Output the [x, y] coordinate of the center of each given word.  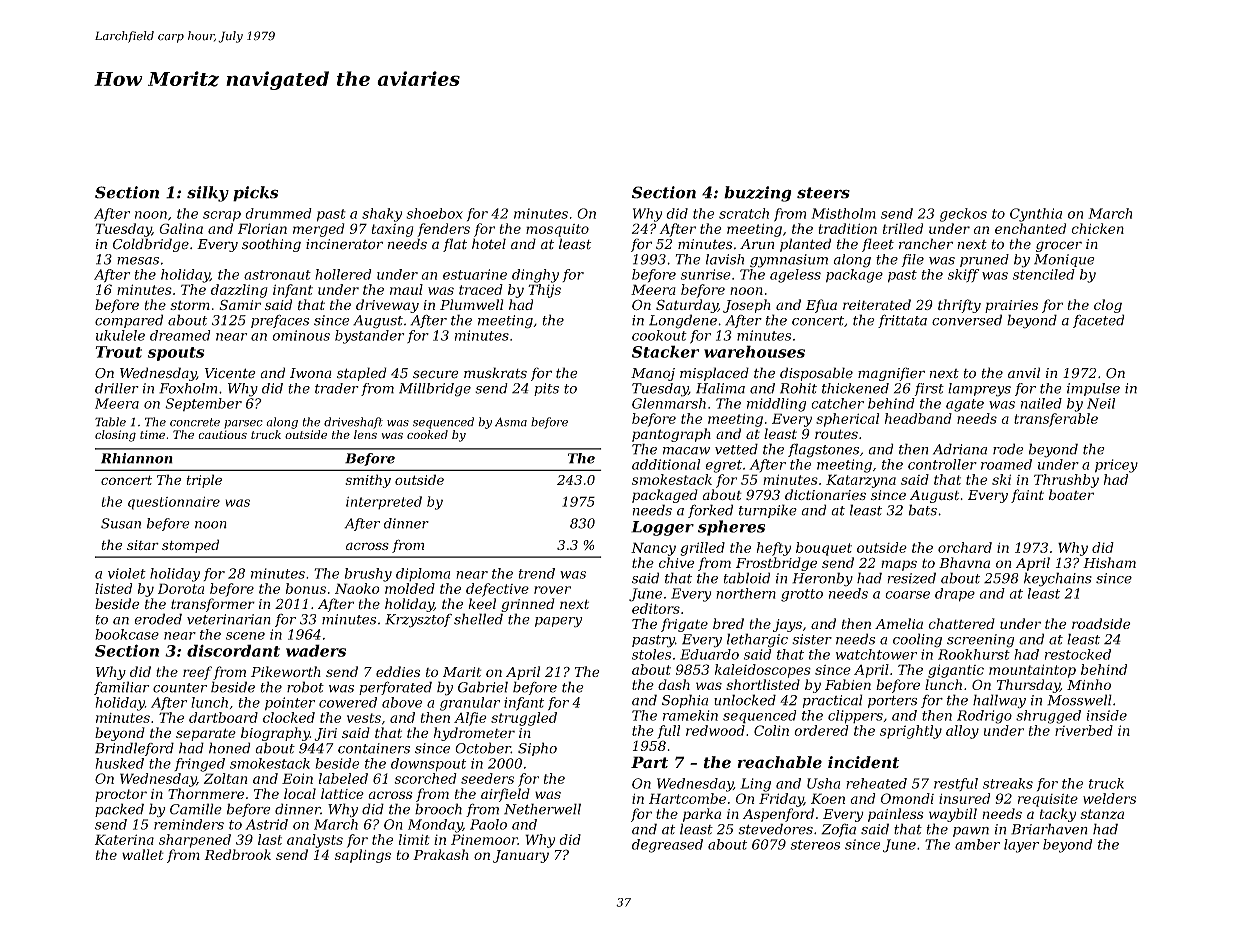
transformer [213, 605]
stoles [651, 654]
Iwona [311, 373]
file [912, 260]
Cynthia [1036, 215]
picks [255, 194]
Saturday [687, 306]
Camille [196, 809]
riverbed [1084, 730]
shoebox [434, 213]
